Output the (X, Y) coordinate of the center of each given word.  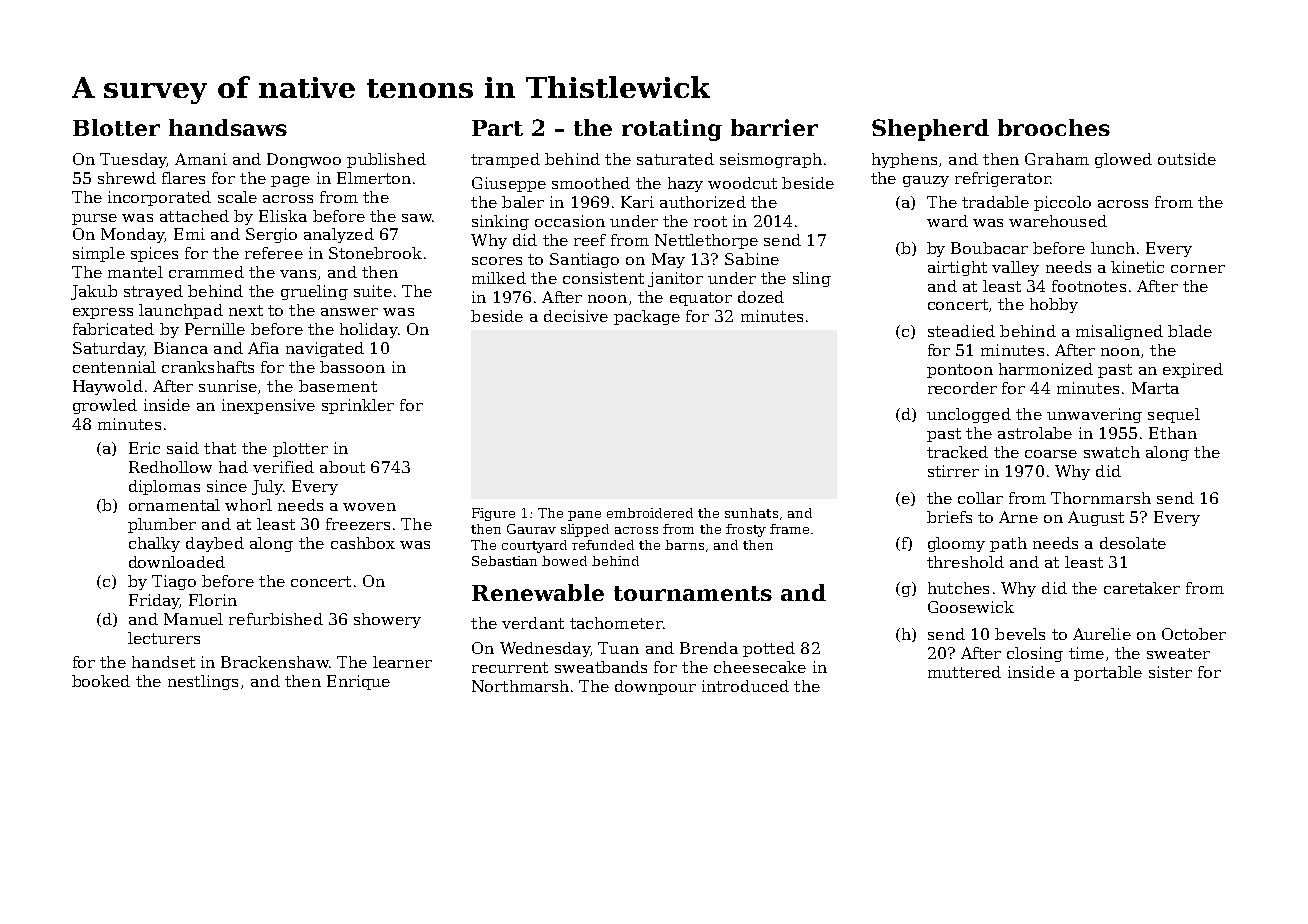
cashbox (363, 543)
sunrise (228, 386)
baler (523, 202)
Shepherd (930, 130)
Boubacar (989, 248)
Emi (189, 234)
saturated (675, 159)
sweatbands (601, 667)
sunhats (751, 513)
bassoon (352, 367)
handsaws (228, 127)
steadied (961, 331)
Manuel (193, 619)
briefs (949, 517)
